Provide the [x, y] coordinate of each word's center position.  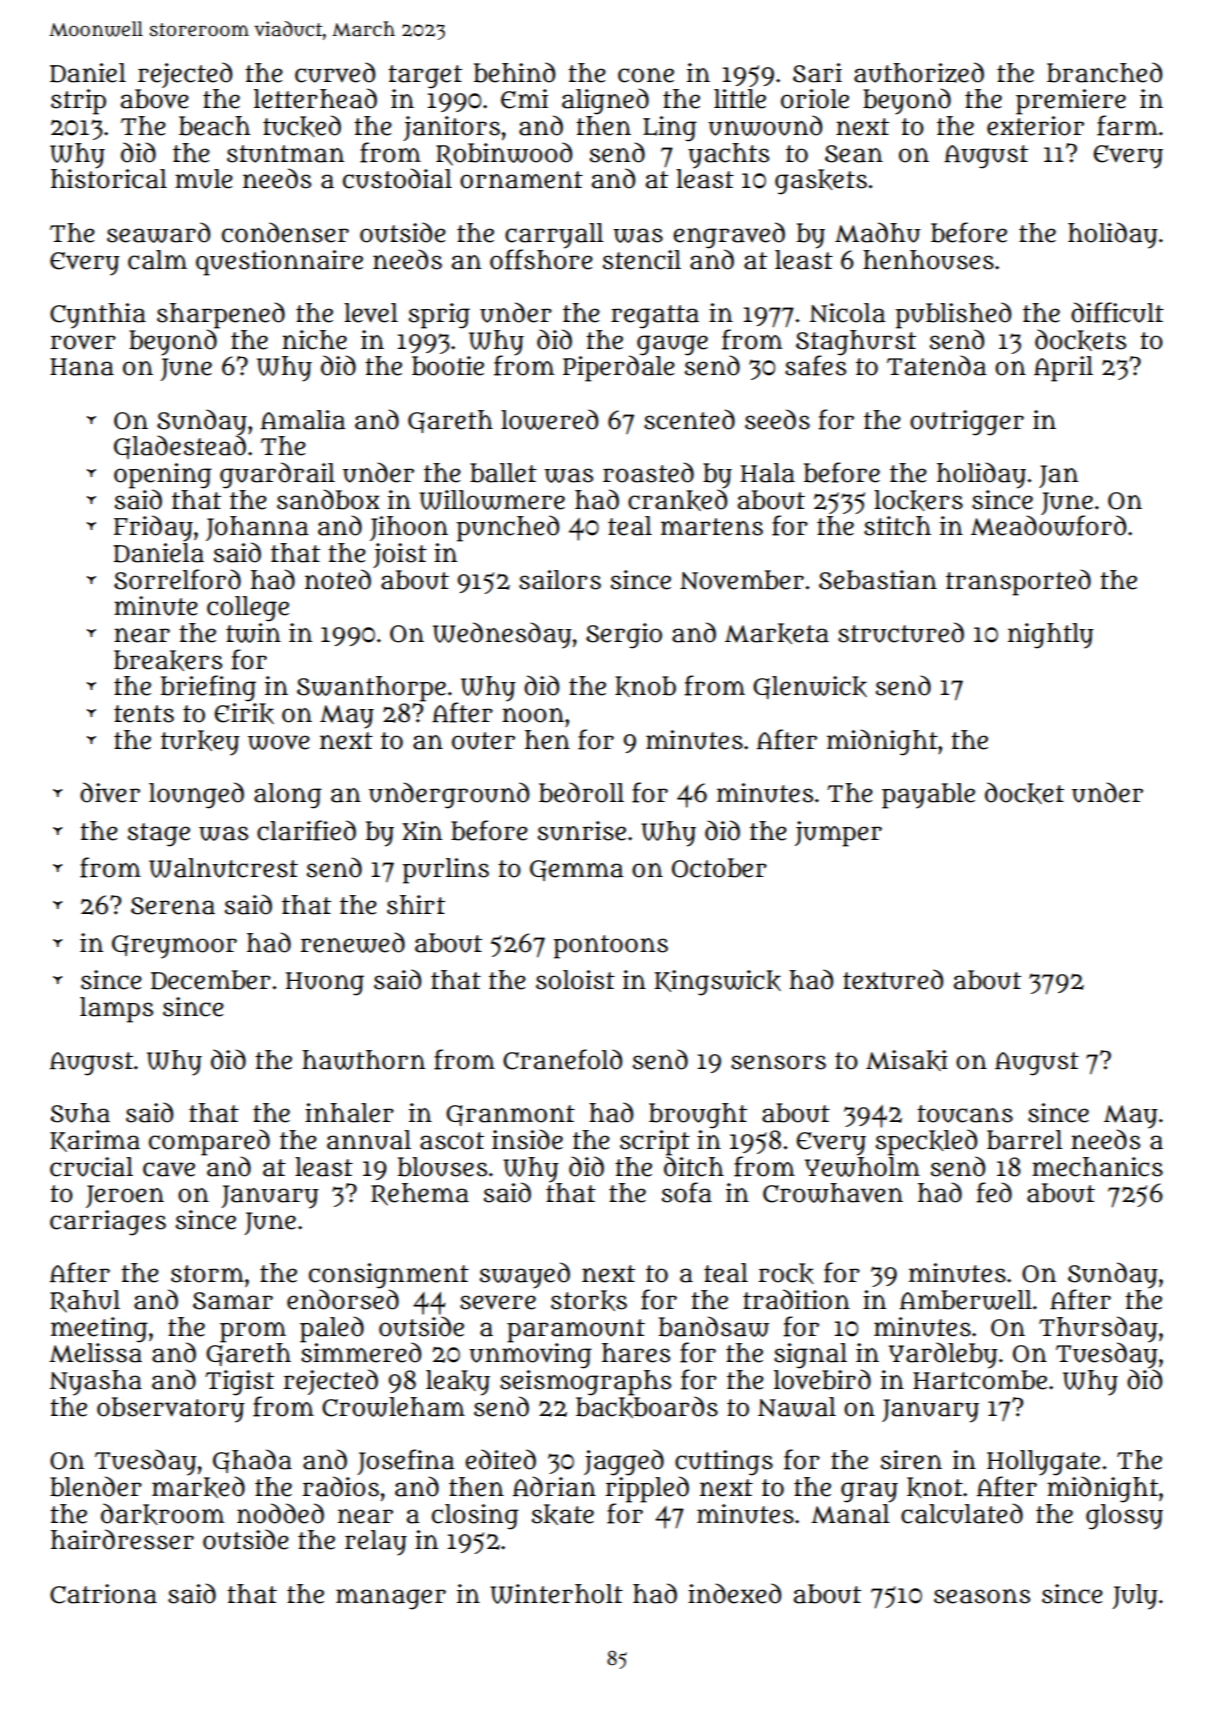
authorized [919, 72]
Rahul [85, 1301]
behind [514, 72]
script [655, 1143]
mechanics [1097, 1167]
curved [335, 72]
